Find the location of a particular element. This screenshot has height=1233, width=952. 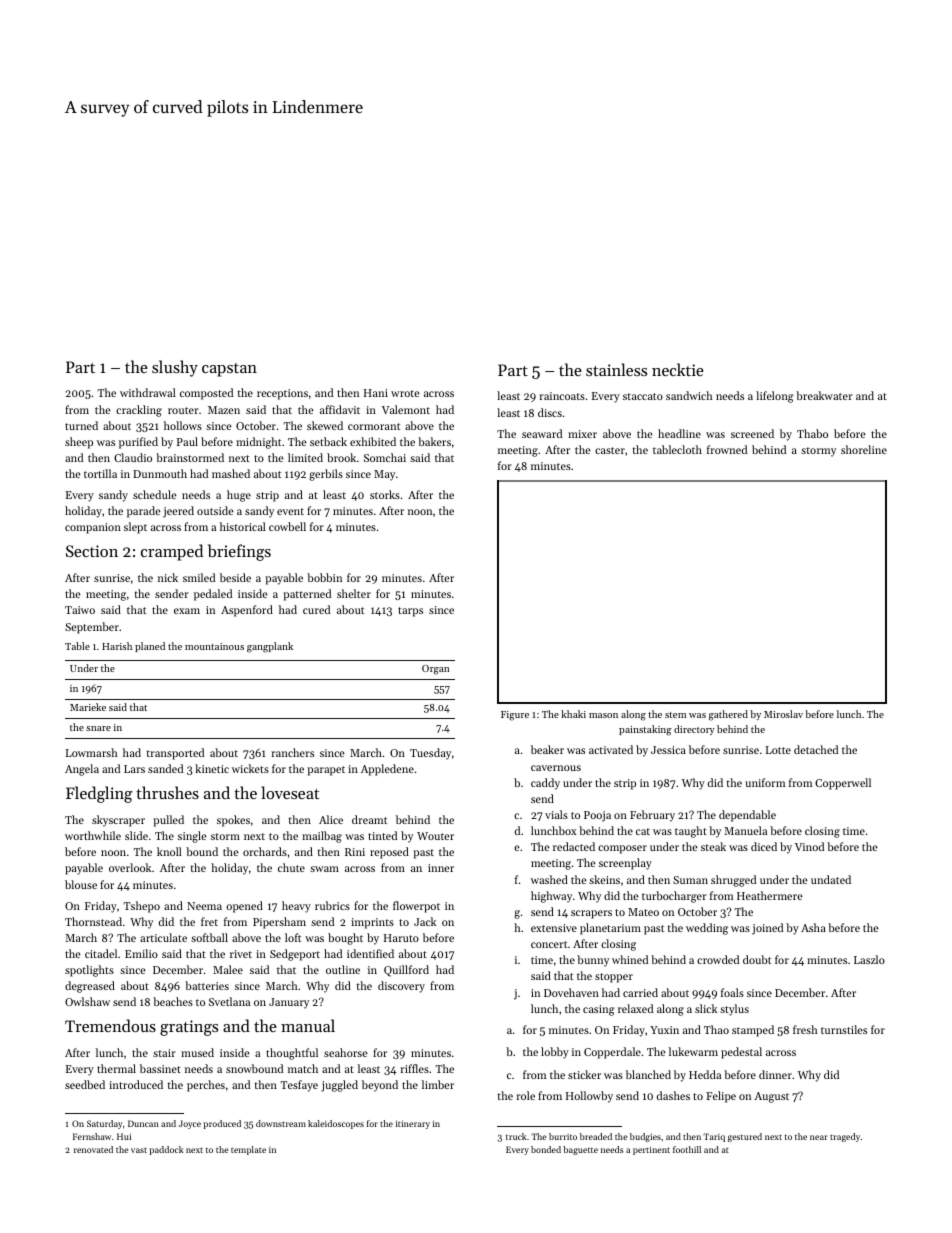

stainless is located at coordinates (616, 369).
